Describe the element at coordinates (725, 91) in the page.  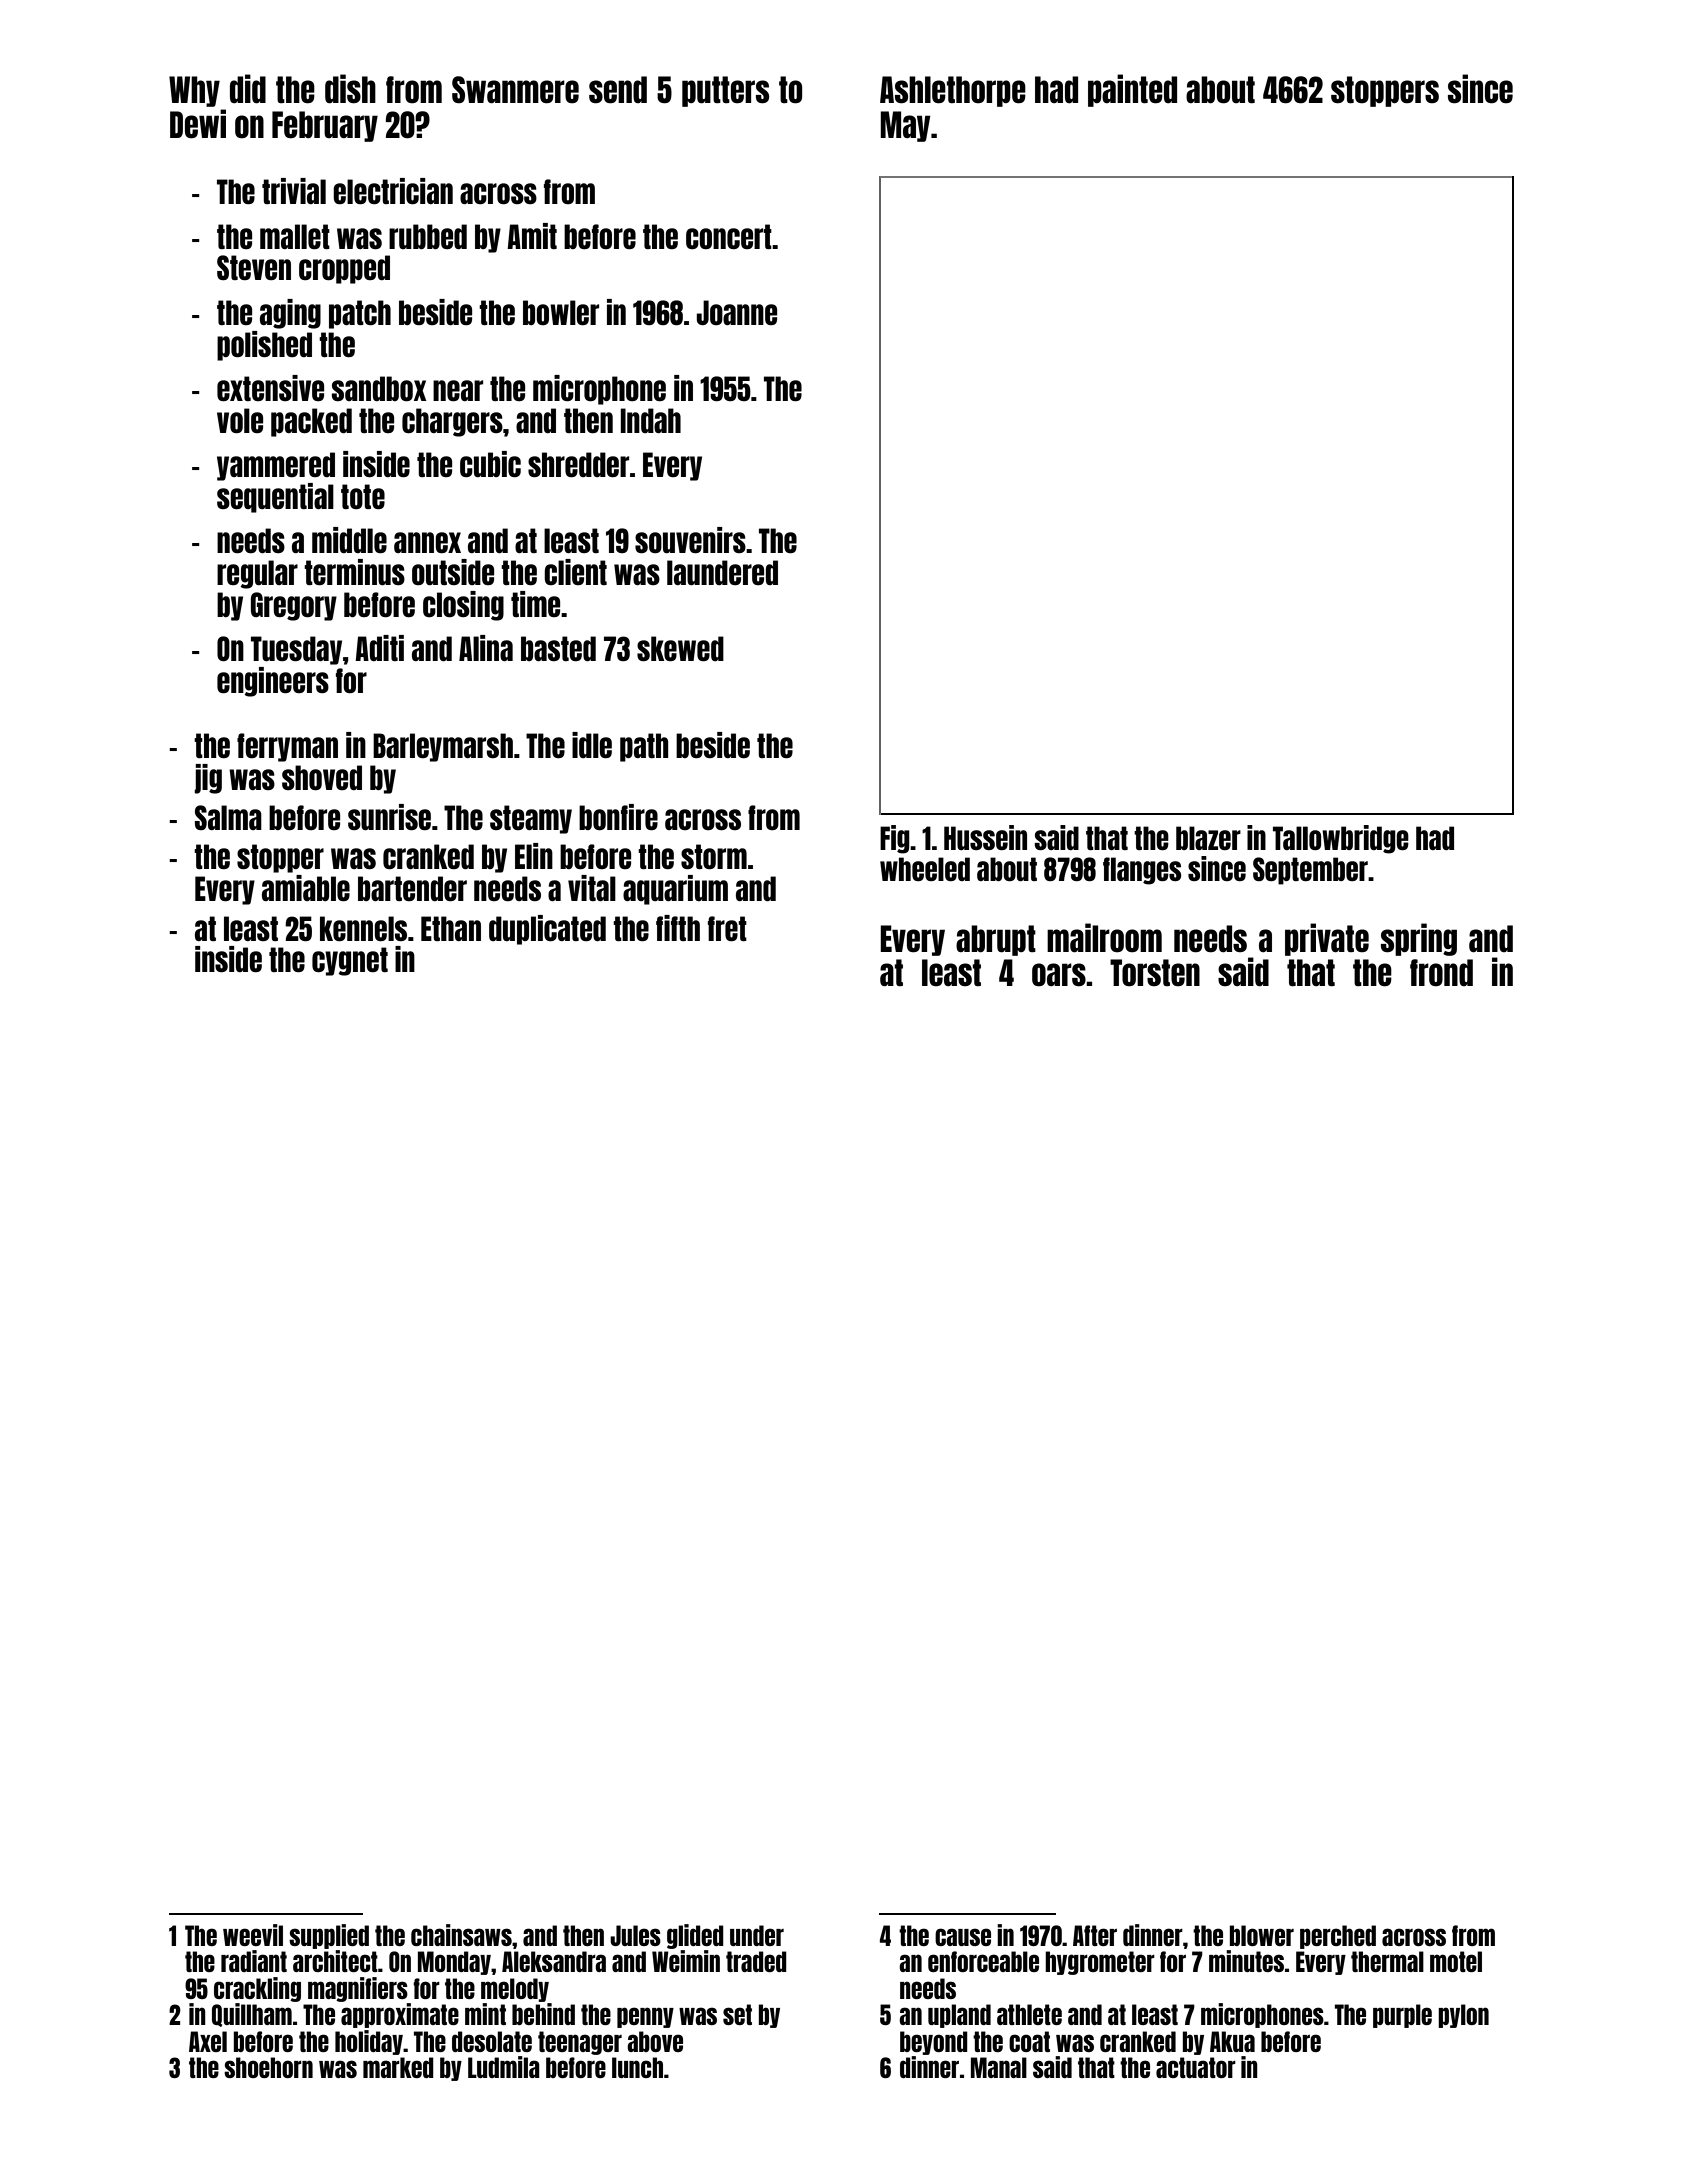
I see `putters` at that location.
